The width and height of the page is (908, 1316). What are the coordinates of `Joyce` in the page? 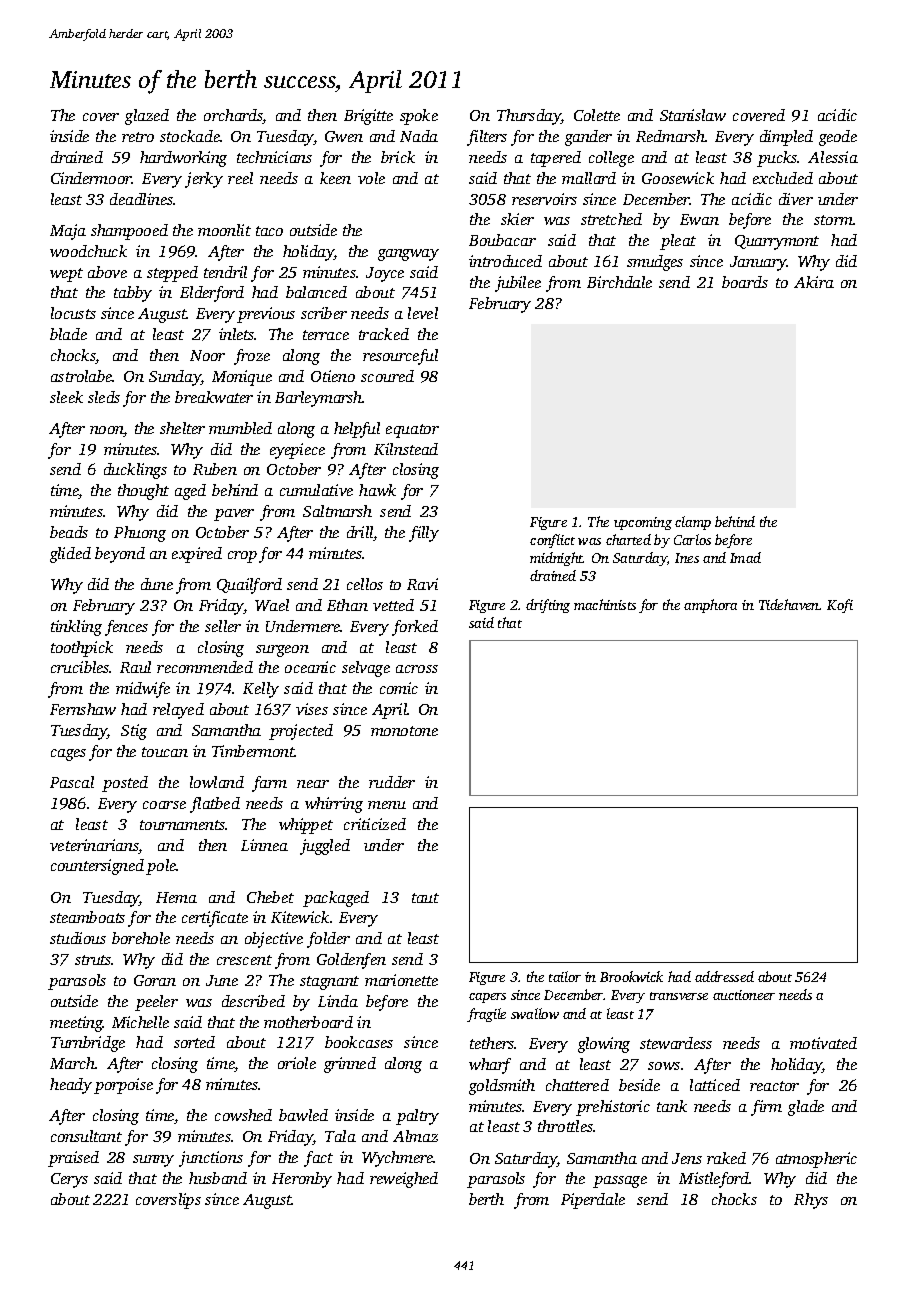 It's located at (385, 274).
